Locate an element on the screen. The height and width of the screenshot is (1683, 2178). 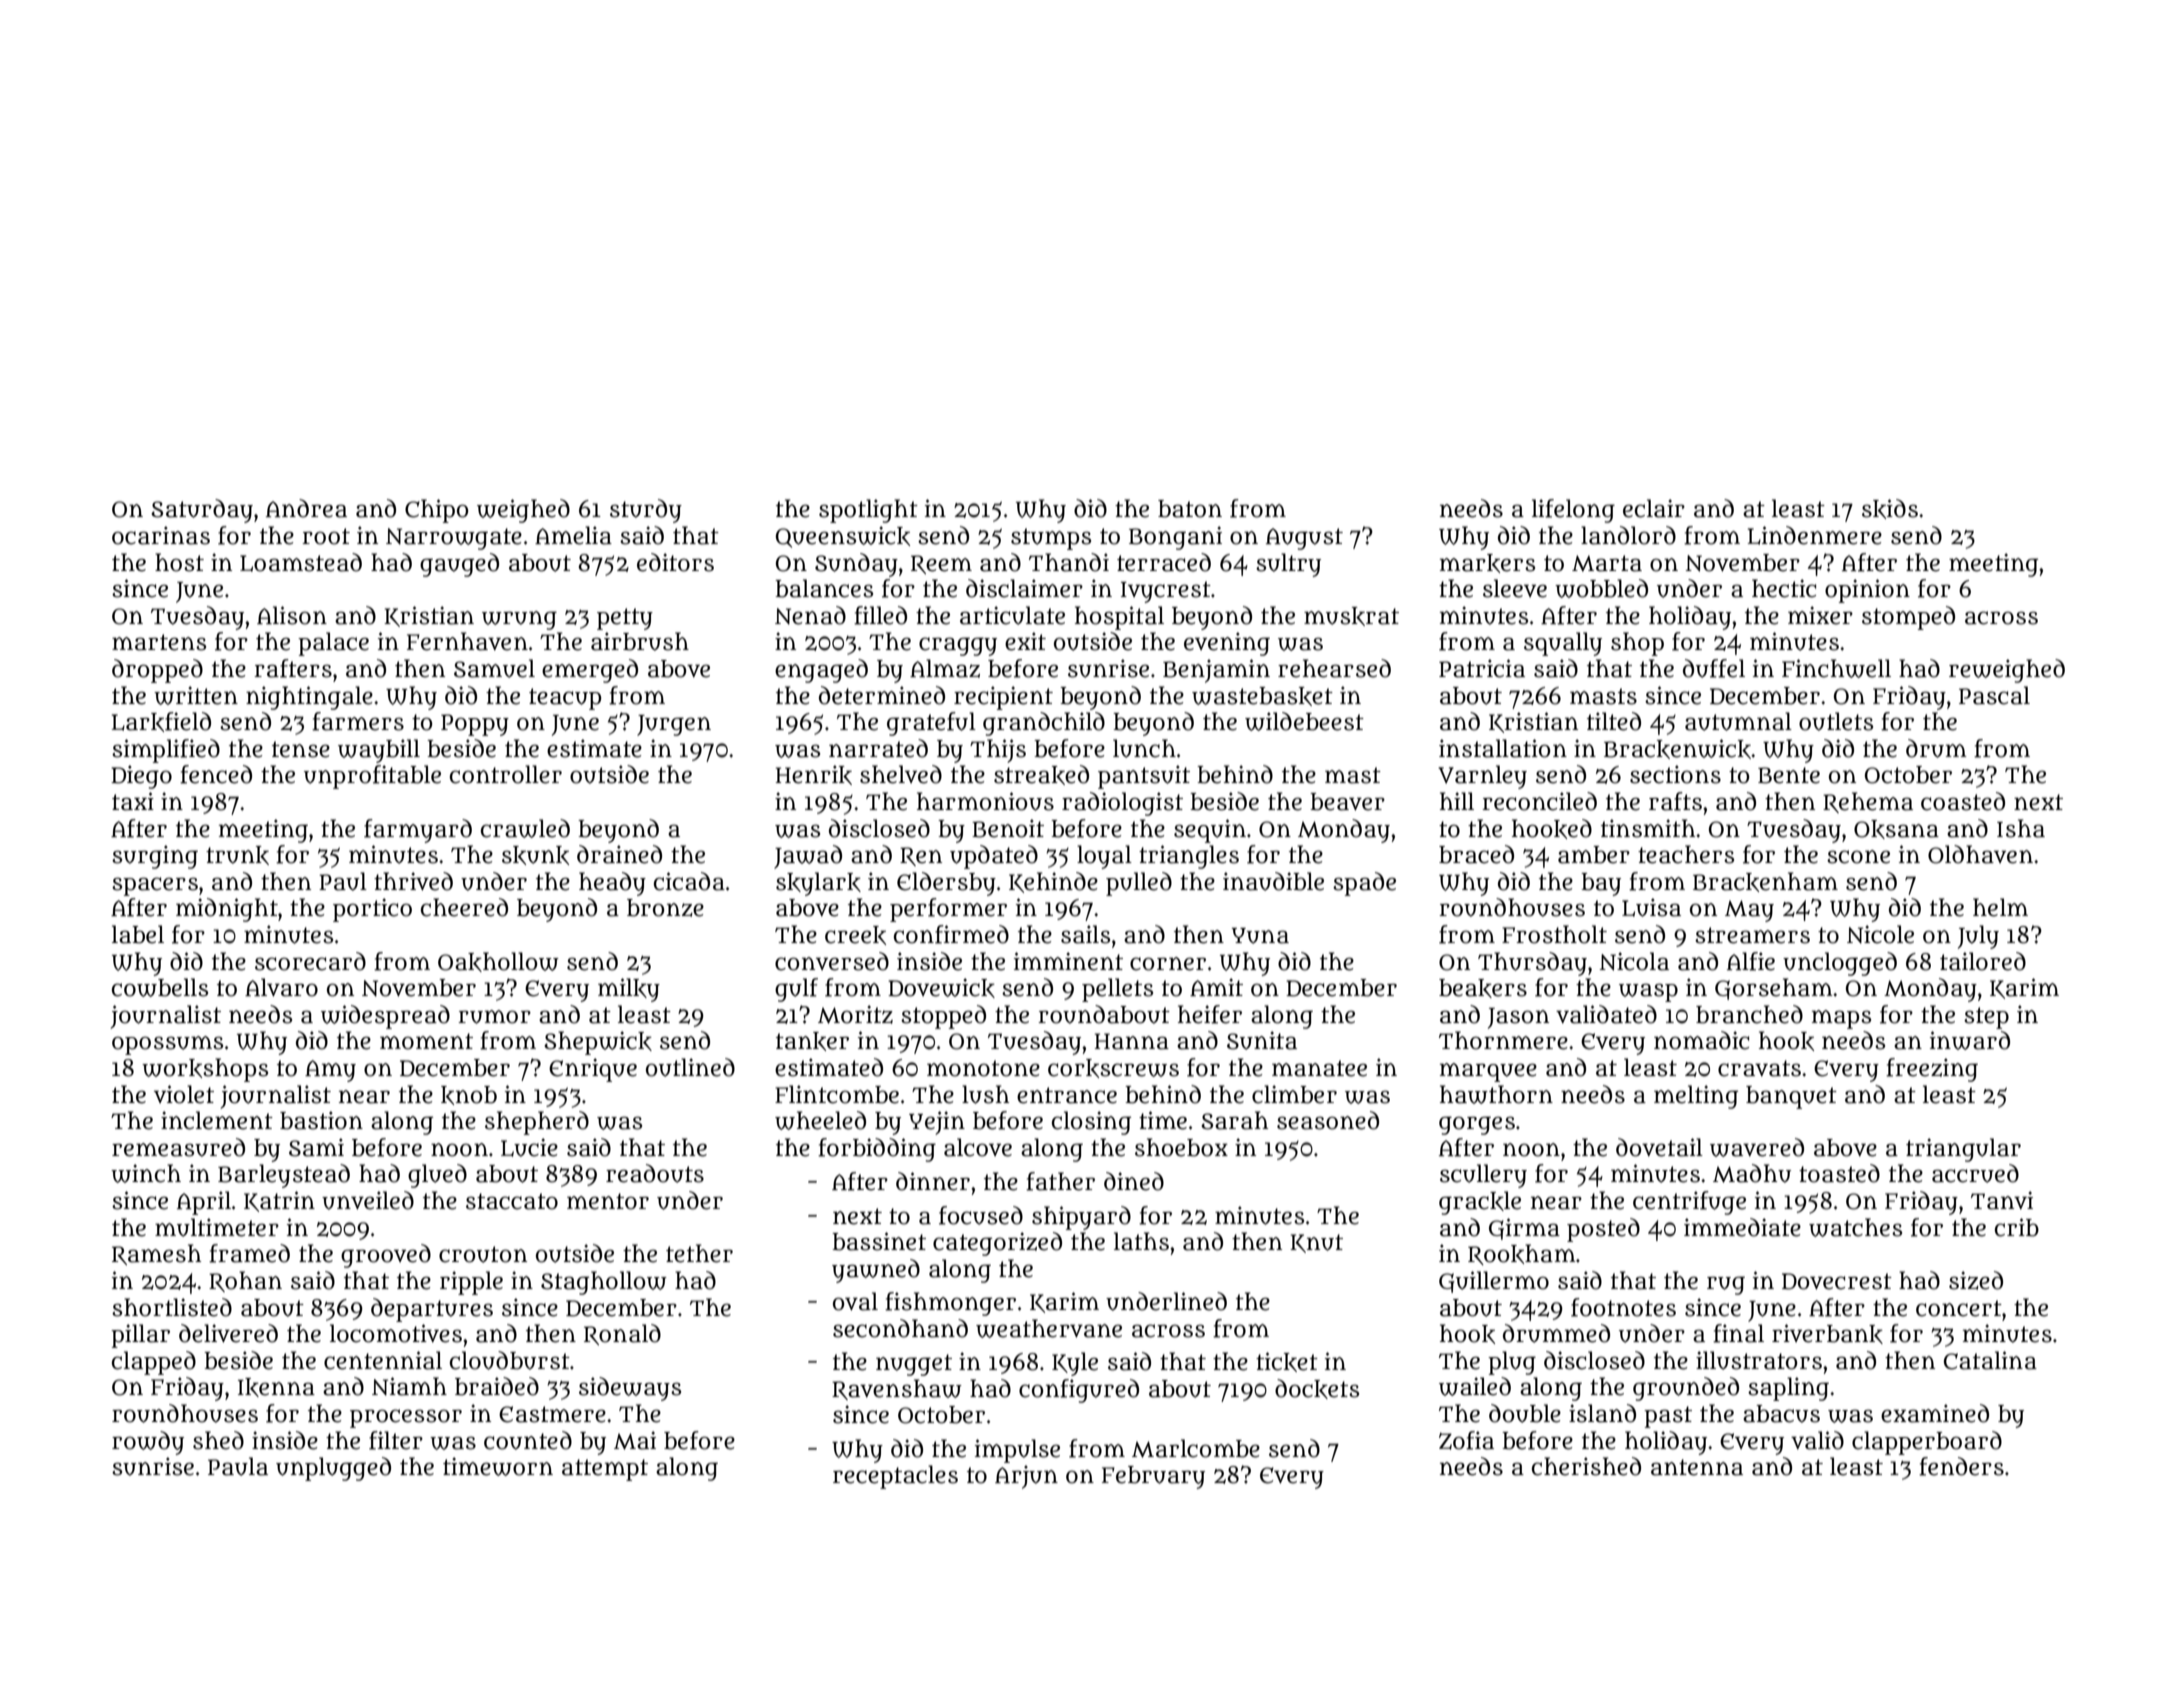
Catalina is located at coordinates (1990, 1360).
